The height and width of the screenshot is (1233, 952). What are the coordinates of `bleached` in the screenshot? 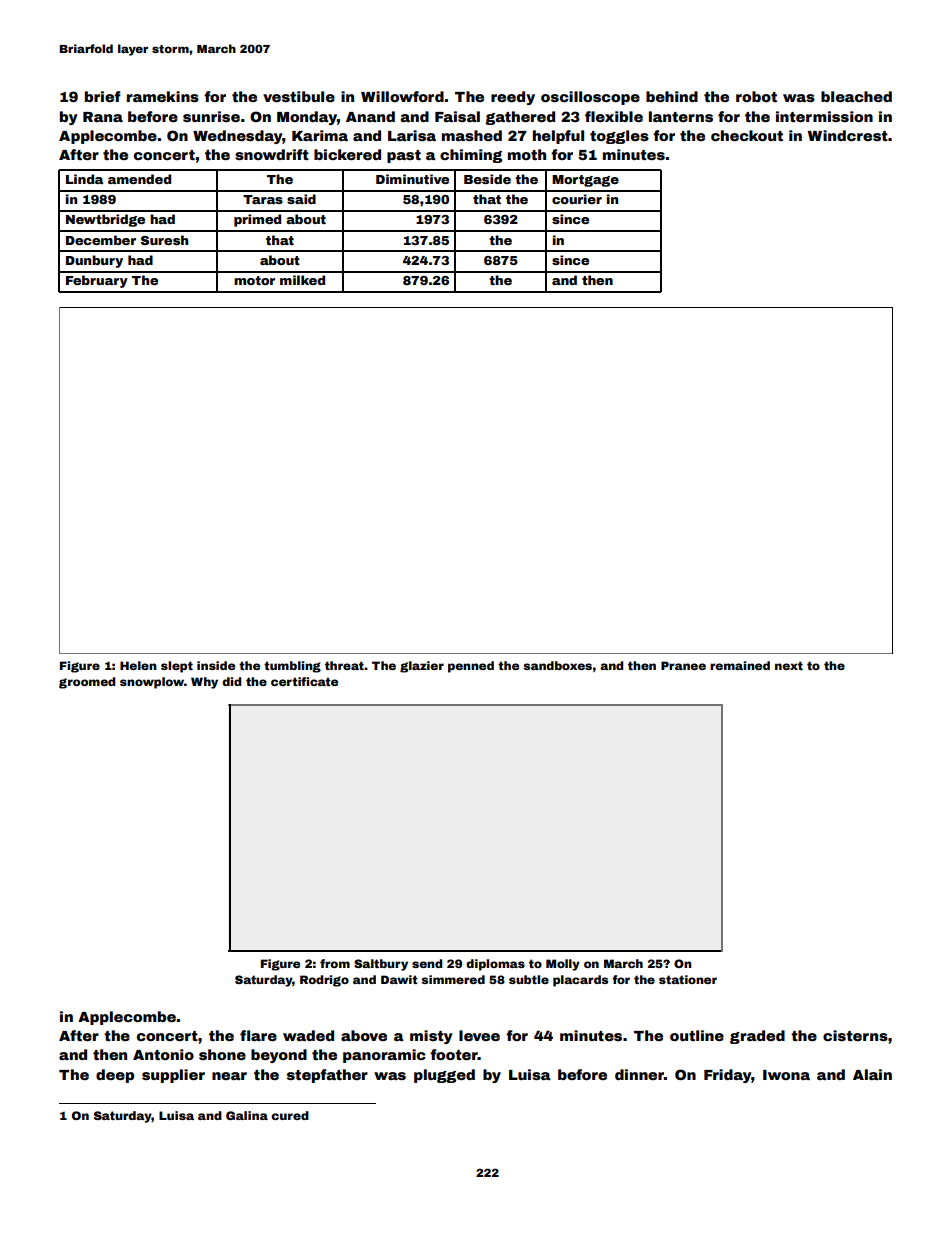 It's located at (856, 96).
